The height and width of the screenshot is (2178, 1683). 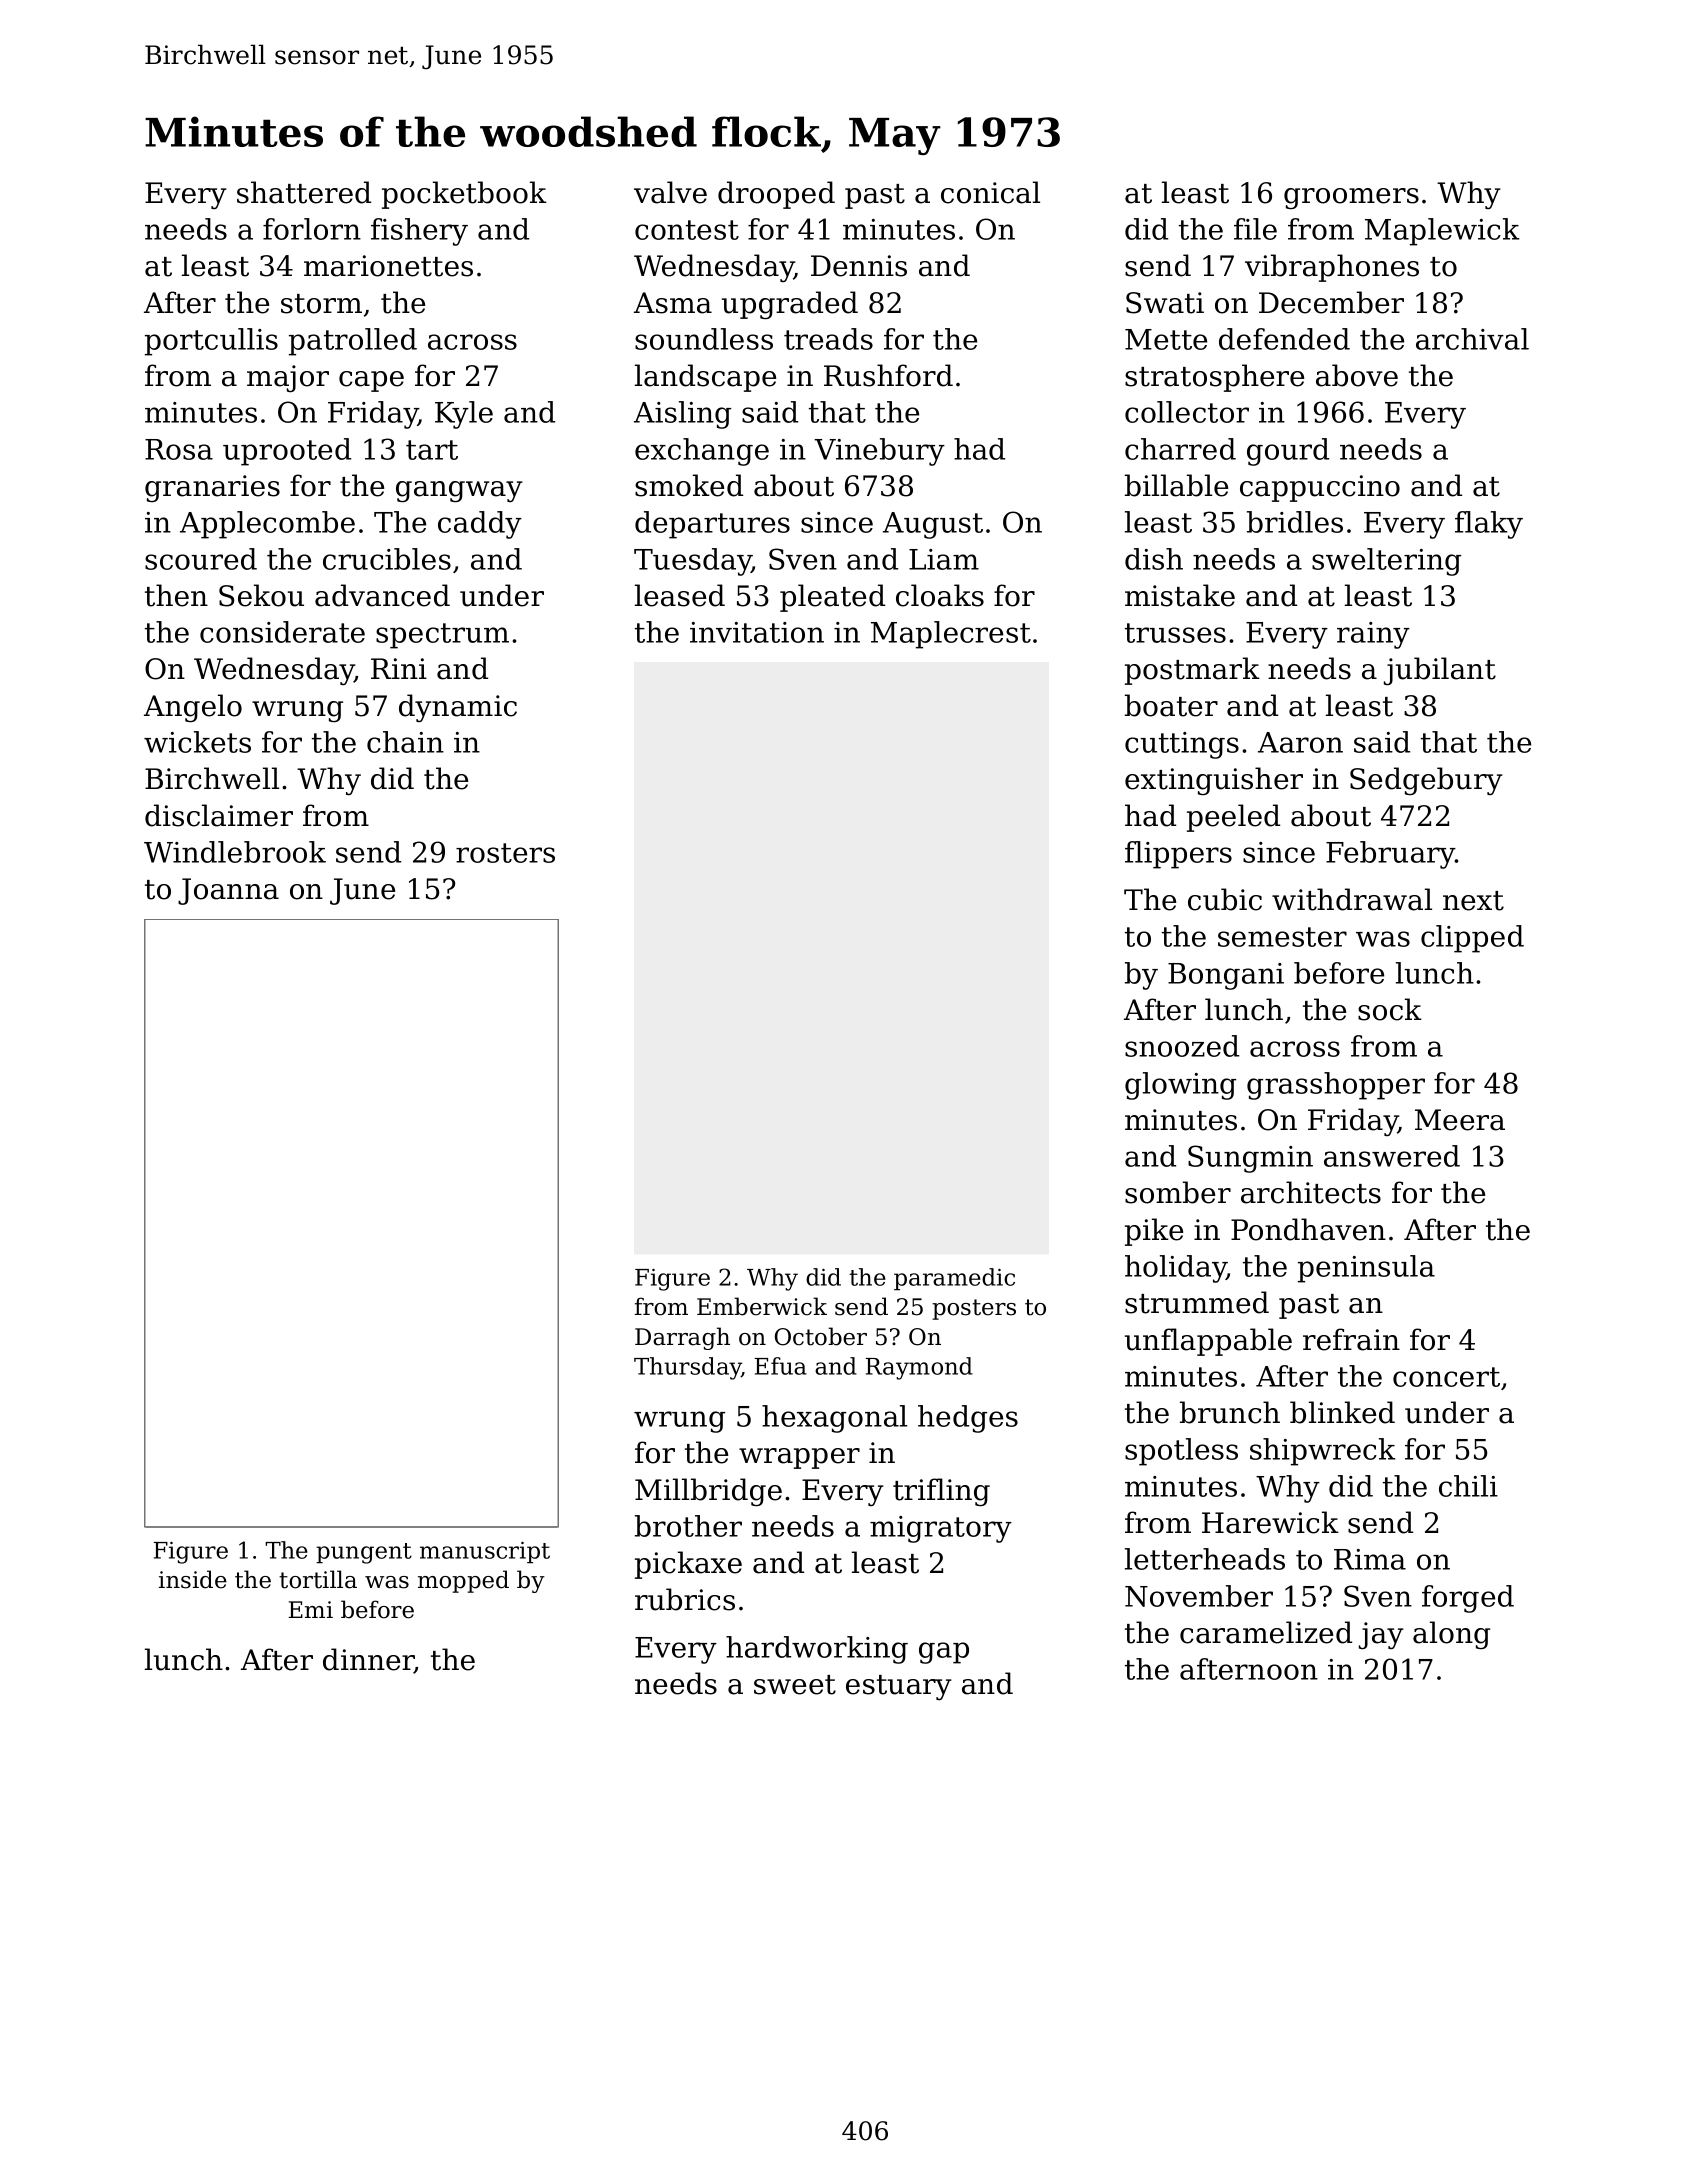 What do you see at coordinates (368, 1660) in the screenshot?
I see `dinner` at bounding box center [368, 1660].
